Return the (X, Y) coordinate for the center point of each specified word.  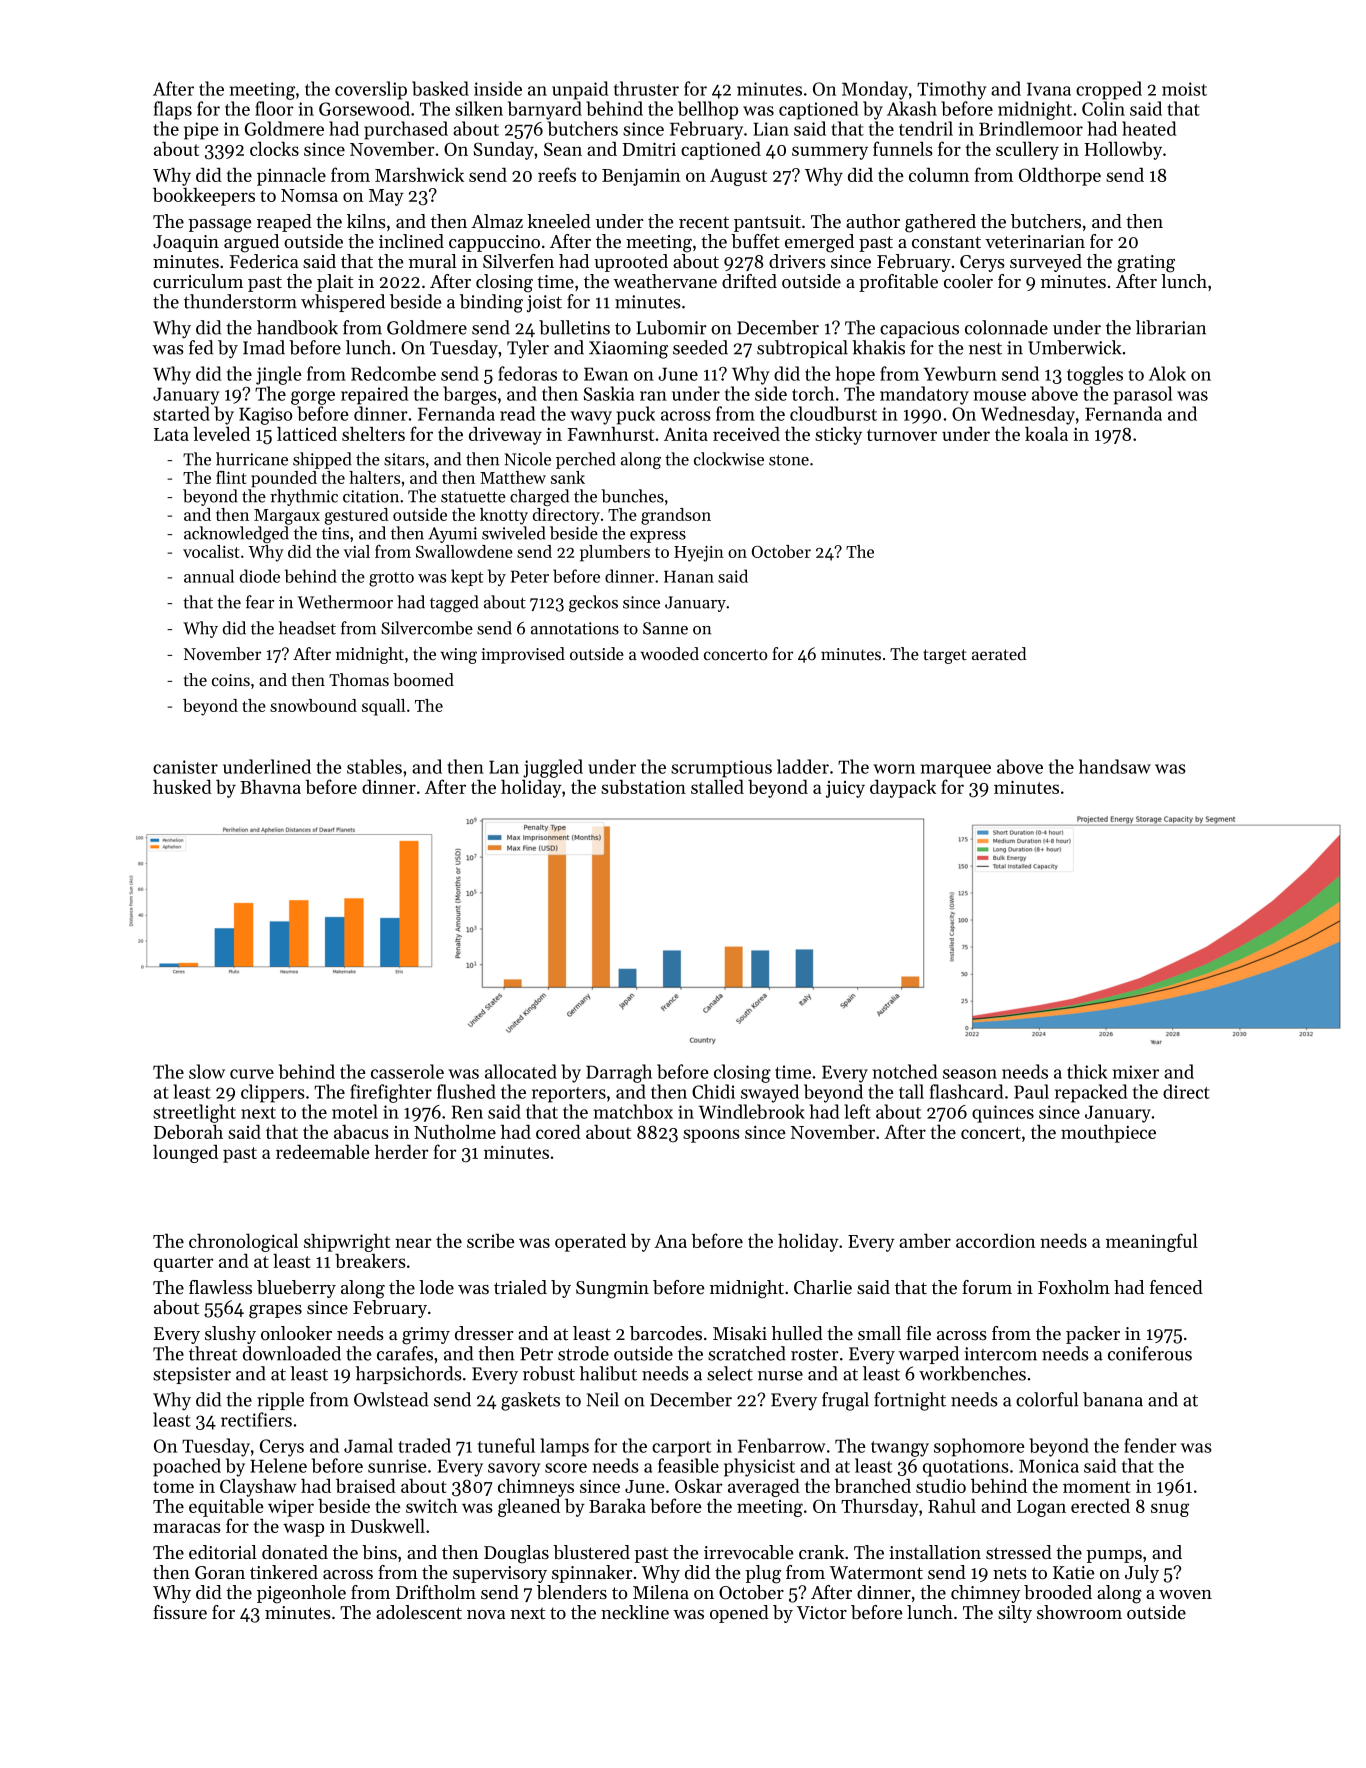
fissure (180, 1612)
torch (813, 393)
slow (207, 1071)
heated (1149, 128)
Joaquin (186, 243)
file (918, 1333)
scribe (491, 1241)
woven (1185, 1594)
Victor (822, 1612)
